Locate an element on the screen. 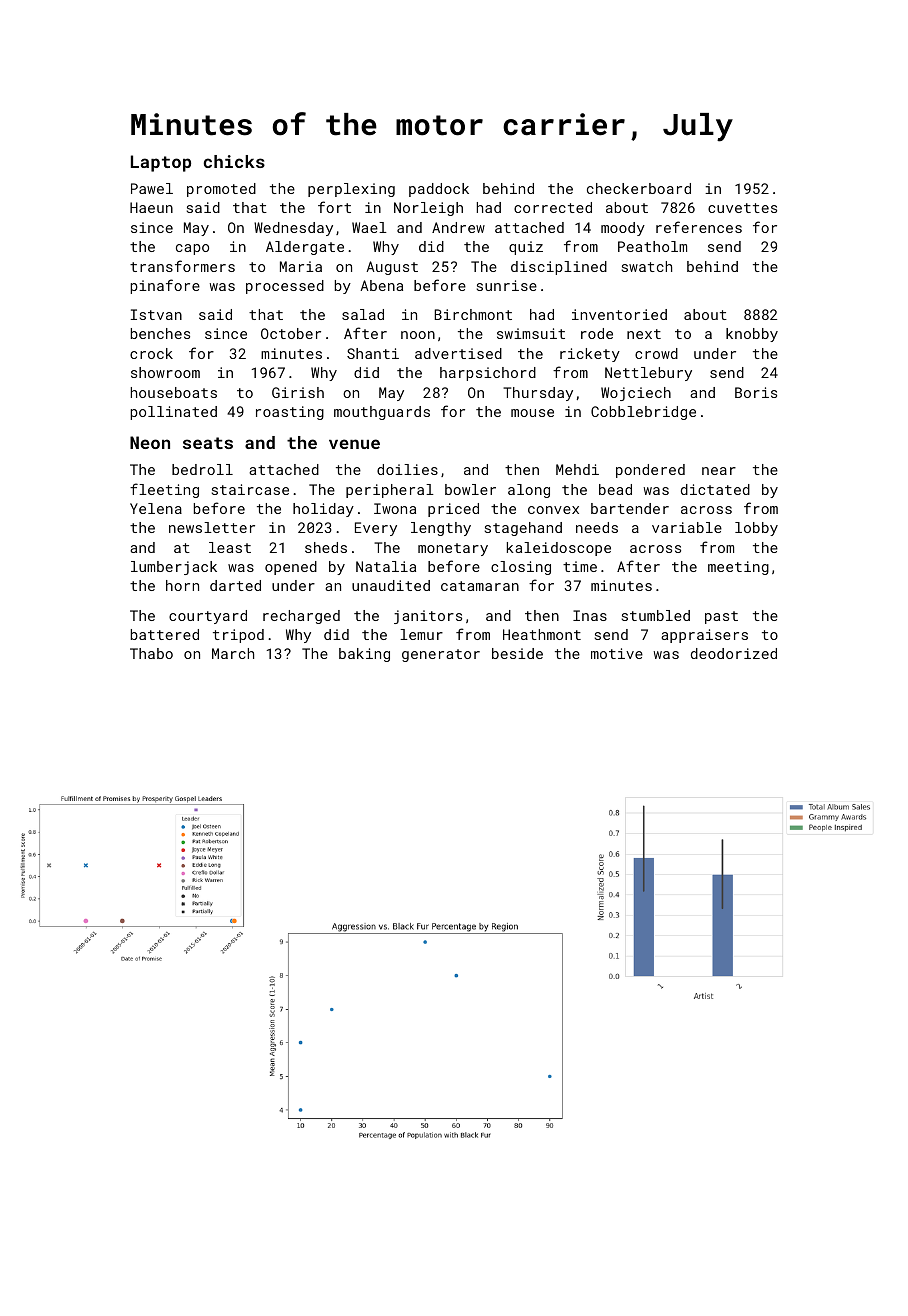 Image resolution: width=908 pixels, height=1316 pixels. chicks is located at coordinates (234, 161).
